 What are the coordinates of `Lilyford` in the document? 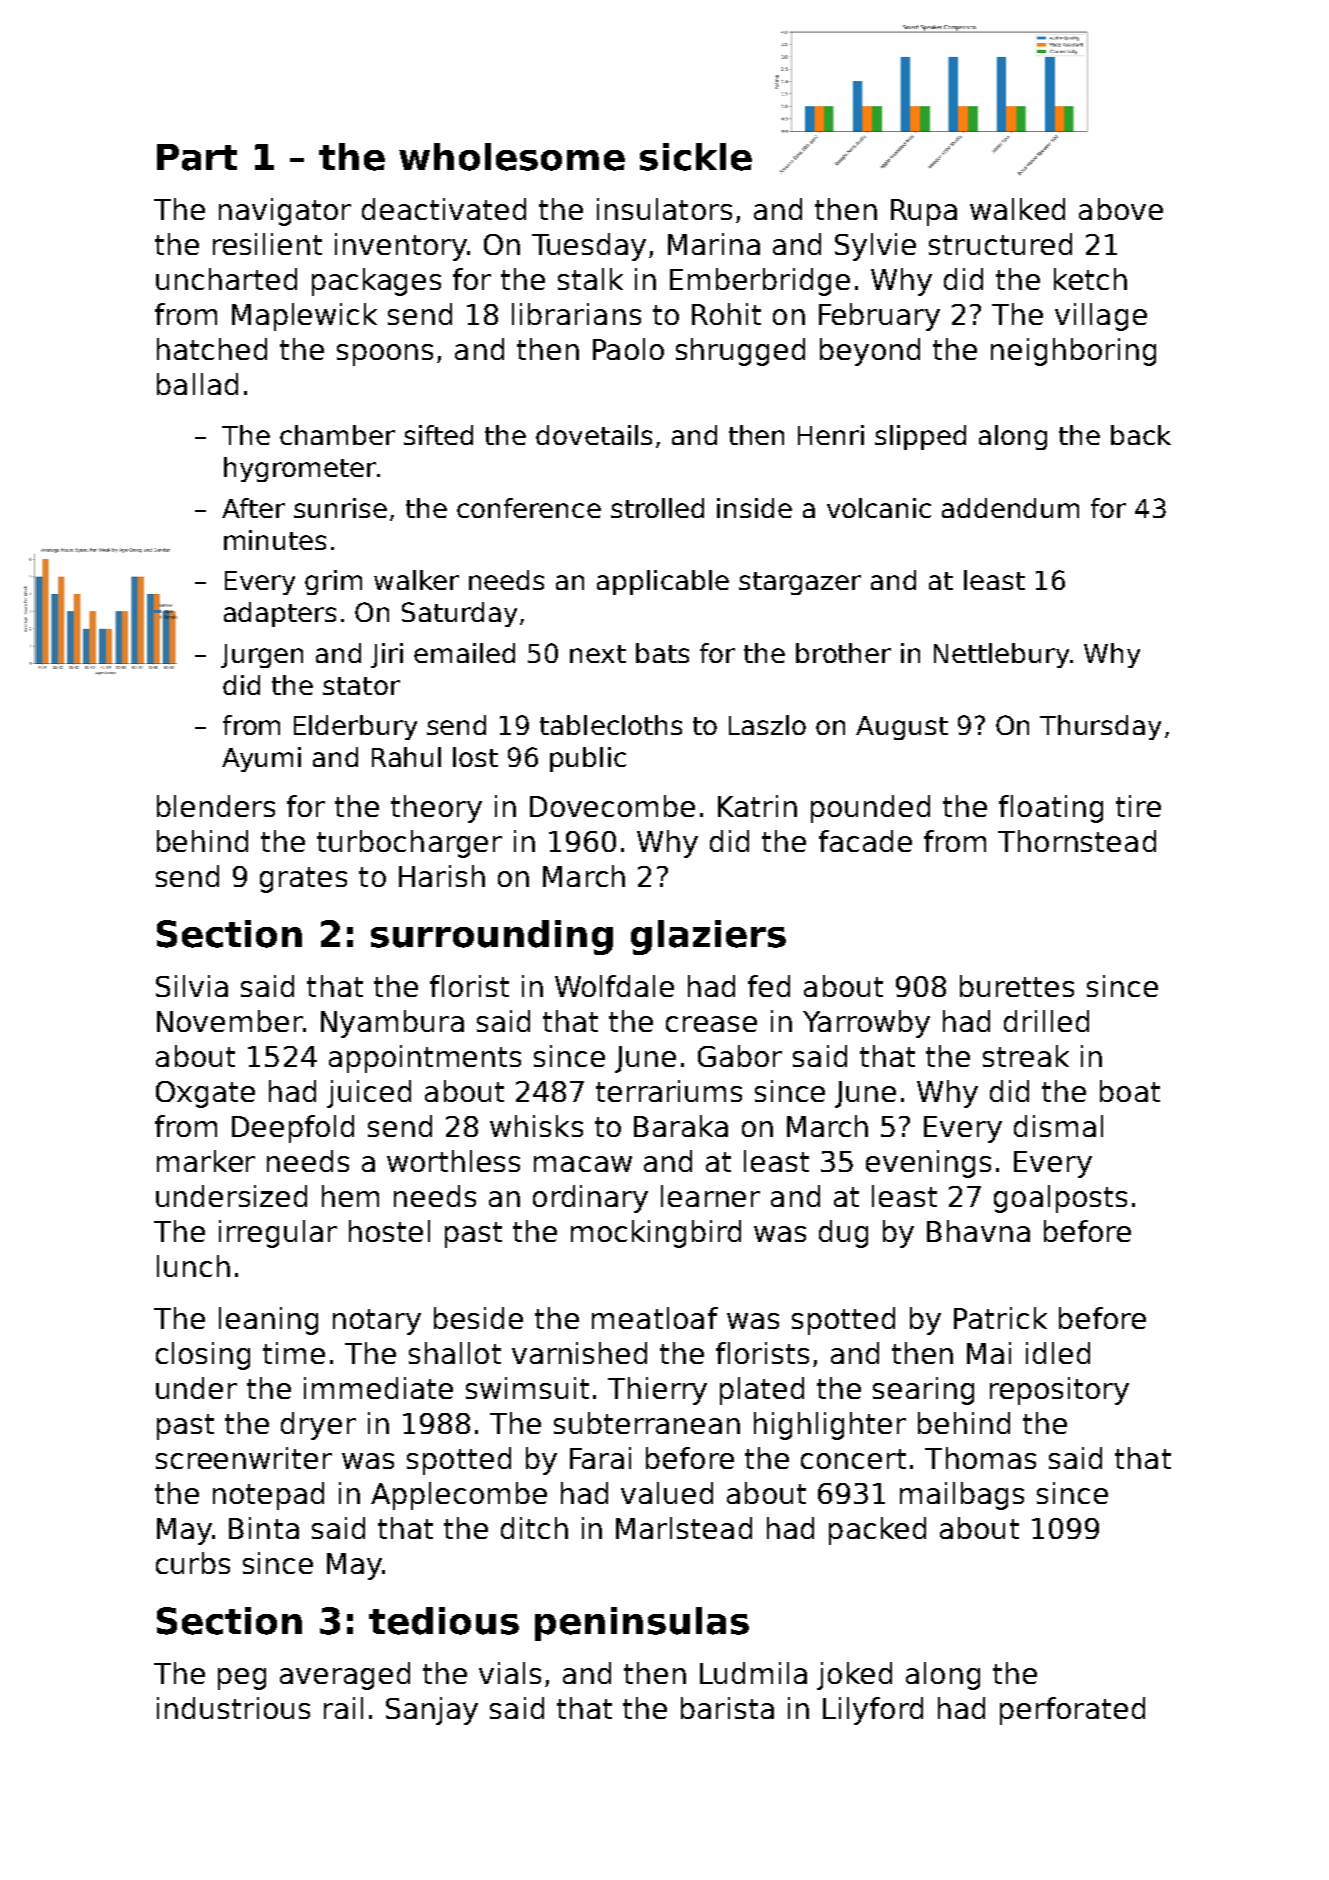 It's located at (873, 1711).
